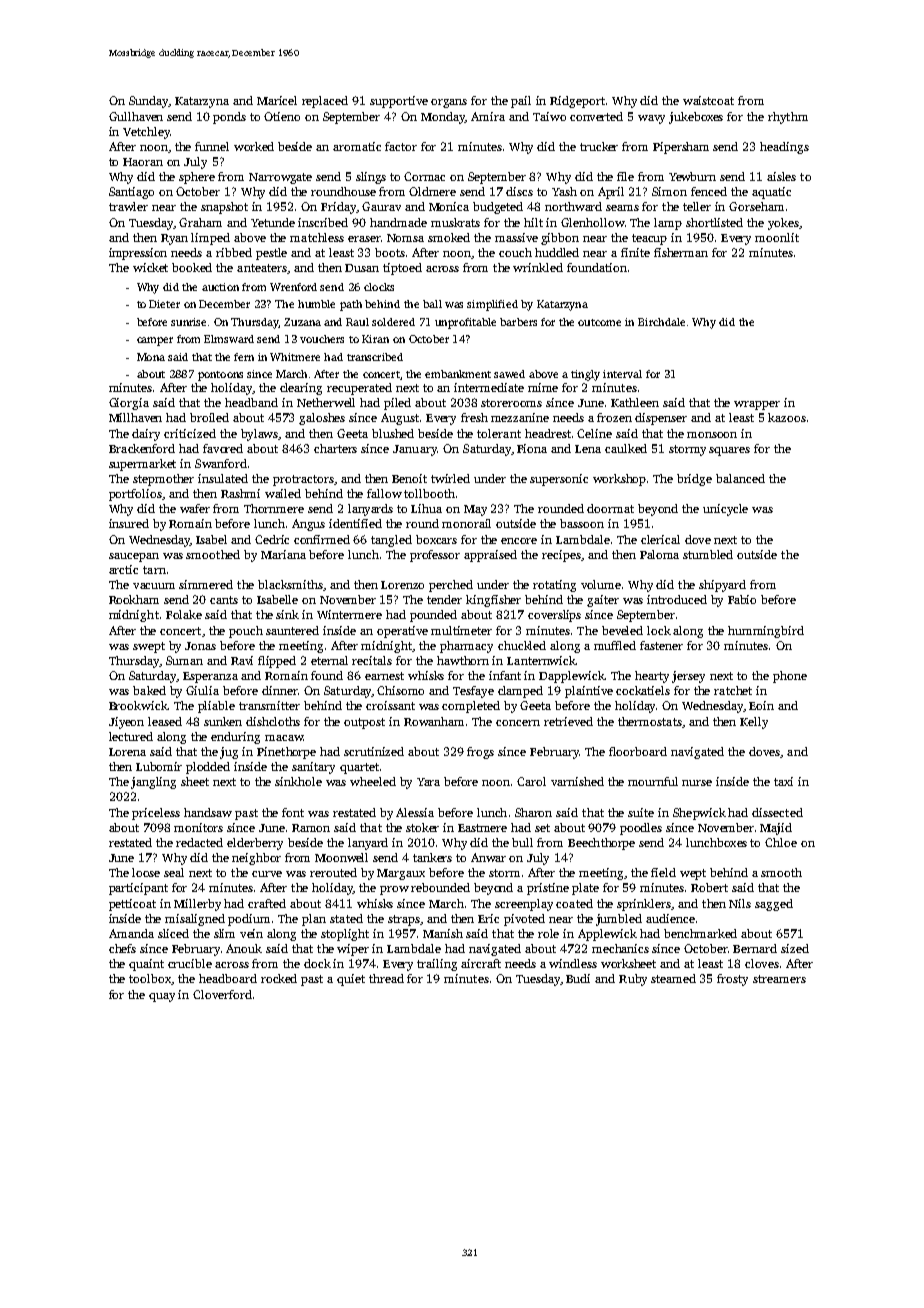  Describe the element at coordinates (490, 556) in the screenshot. I see `appraised` at that location.
